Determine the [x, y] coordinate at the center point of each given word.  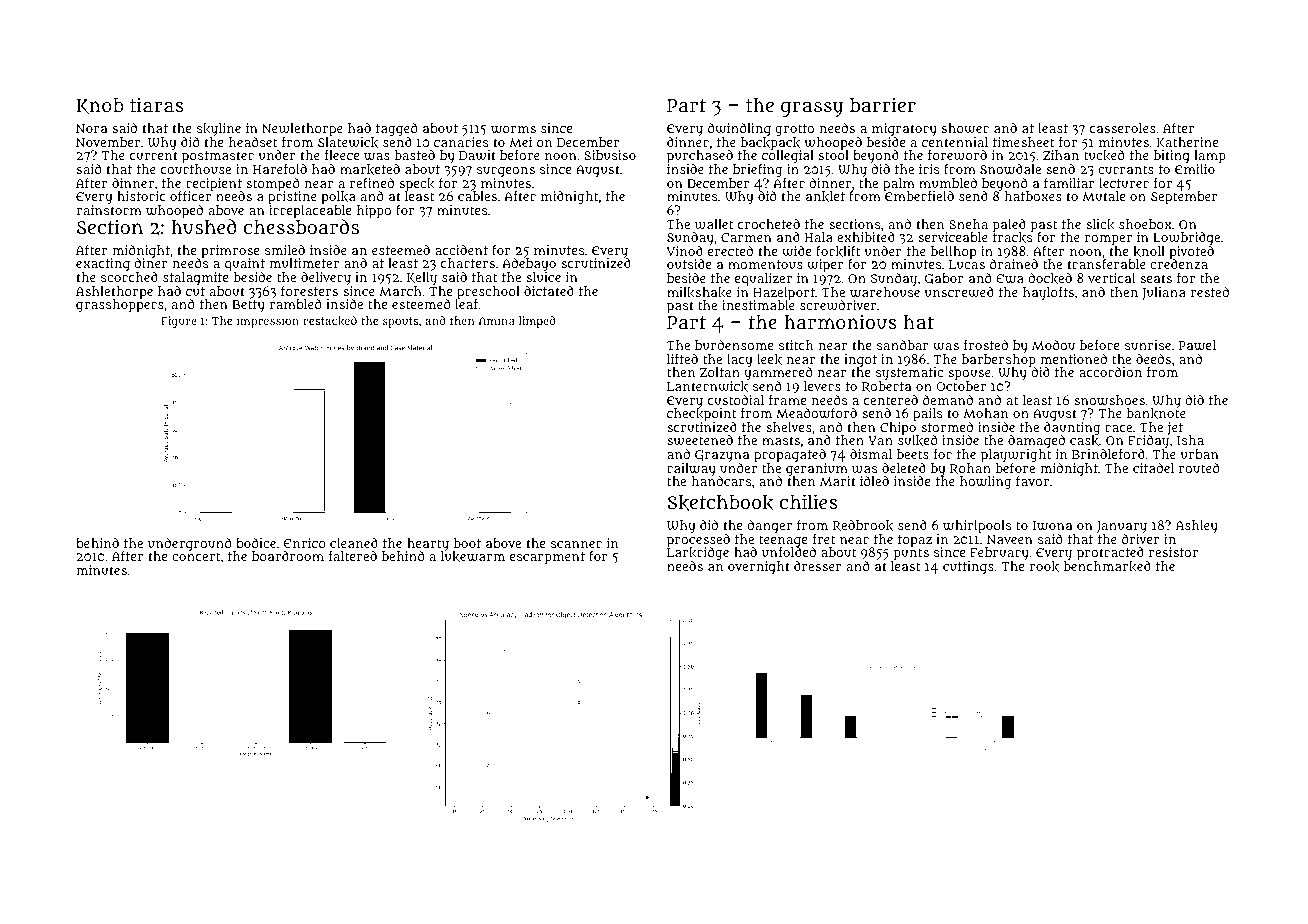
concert [196, 556]
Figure [178, 322]
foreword [957, 155]
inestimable [758, 305]
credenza [1179, 264]
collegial [787, 157]
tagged [396, 130]
